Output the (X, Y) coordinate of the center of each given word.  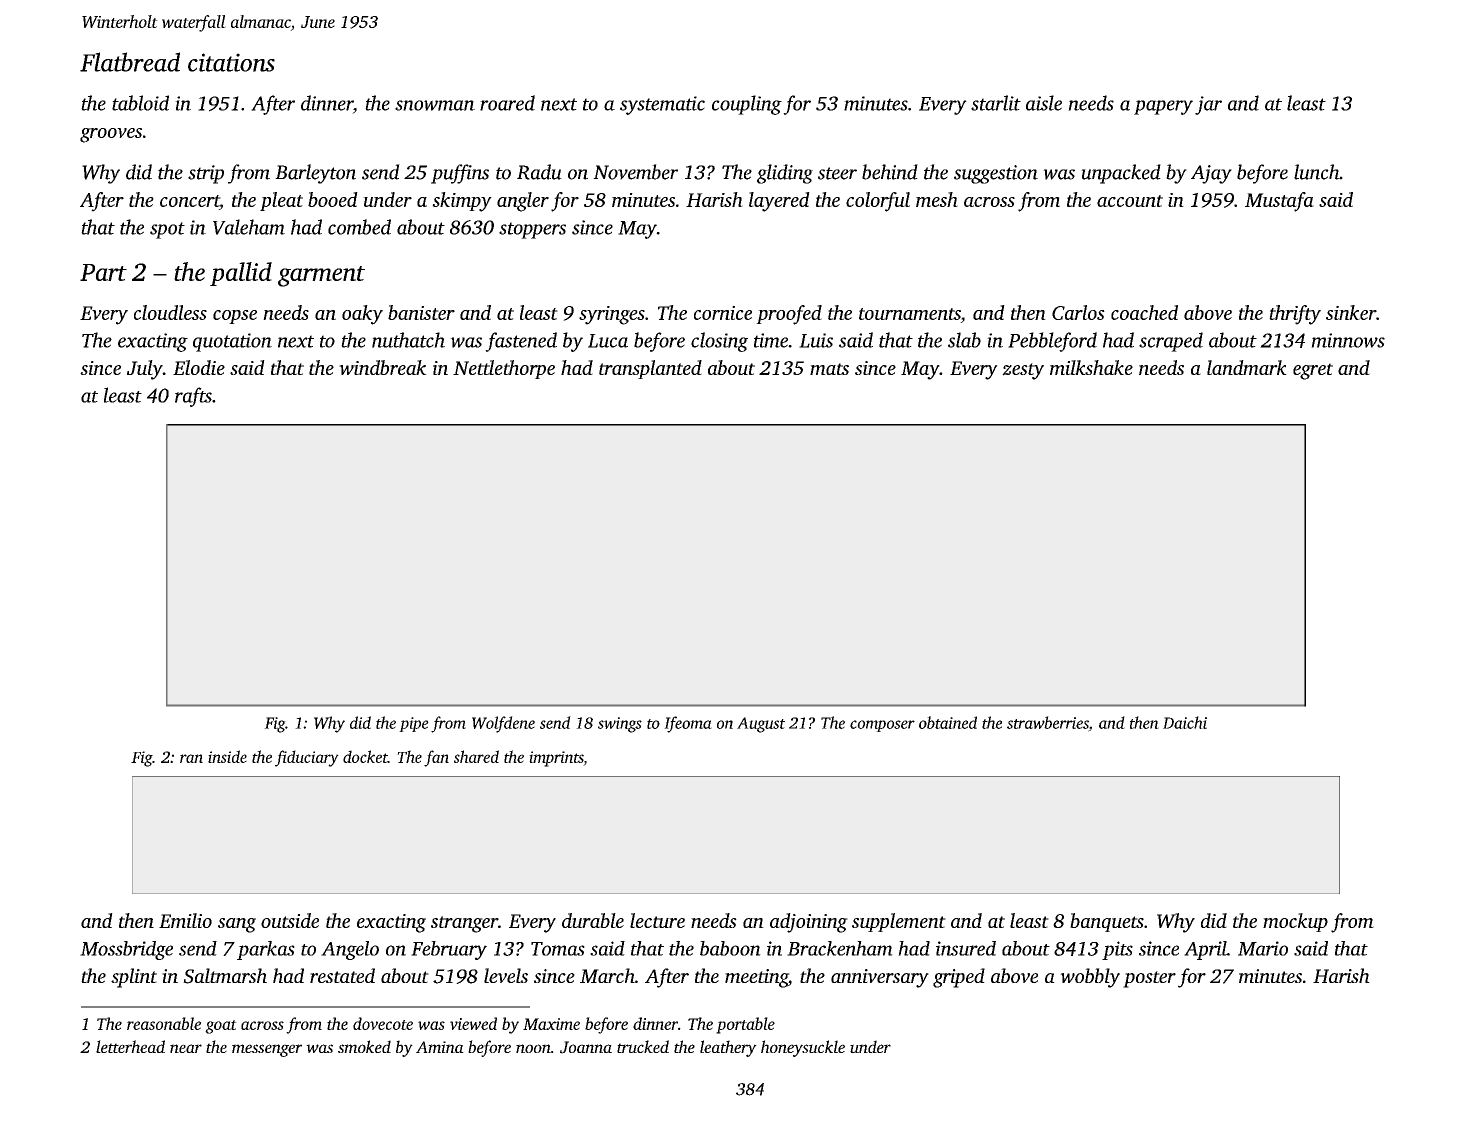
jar (1208, 105)
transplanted (650, 369)
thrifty (1295, 315)
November (635, 172)
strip (206, 174)
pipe (414, 724)
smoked (364, 1046)
